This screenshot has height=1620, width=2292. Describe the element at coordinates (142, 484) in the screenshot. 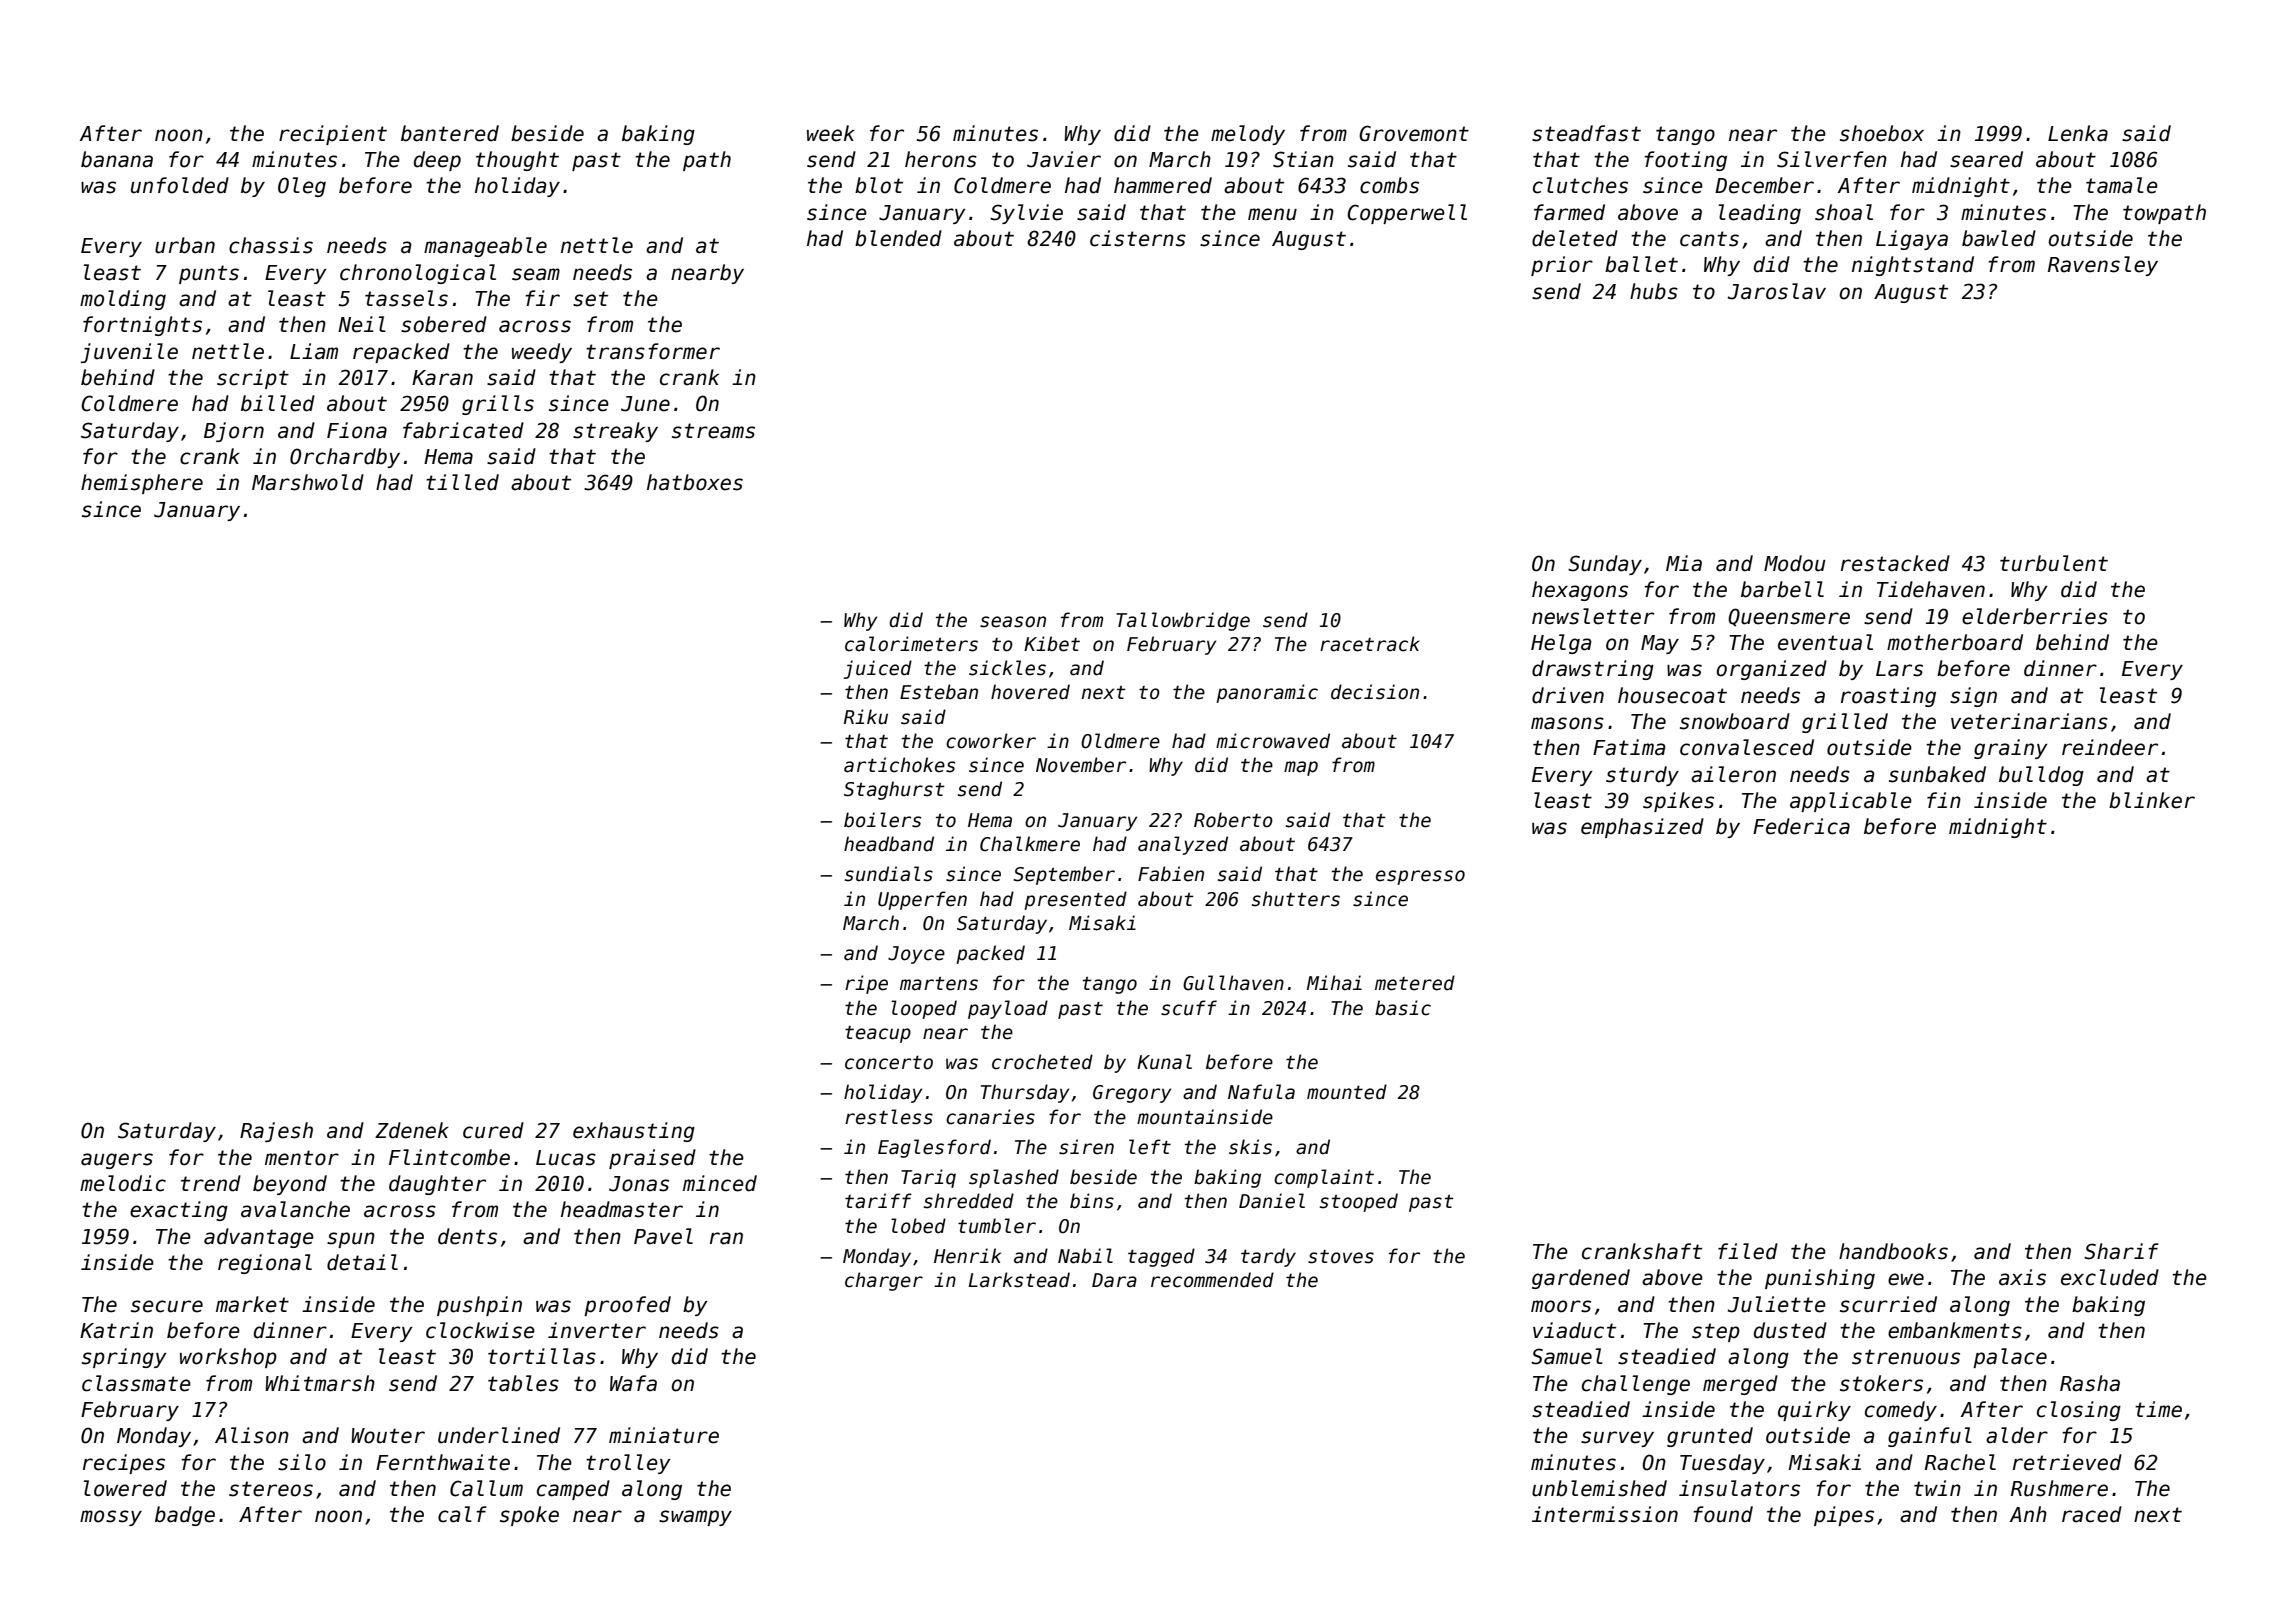

I see `hemisphere` at that location.
